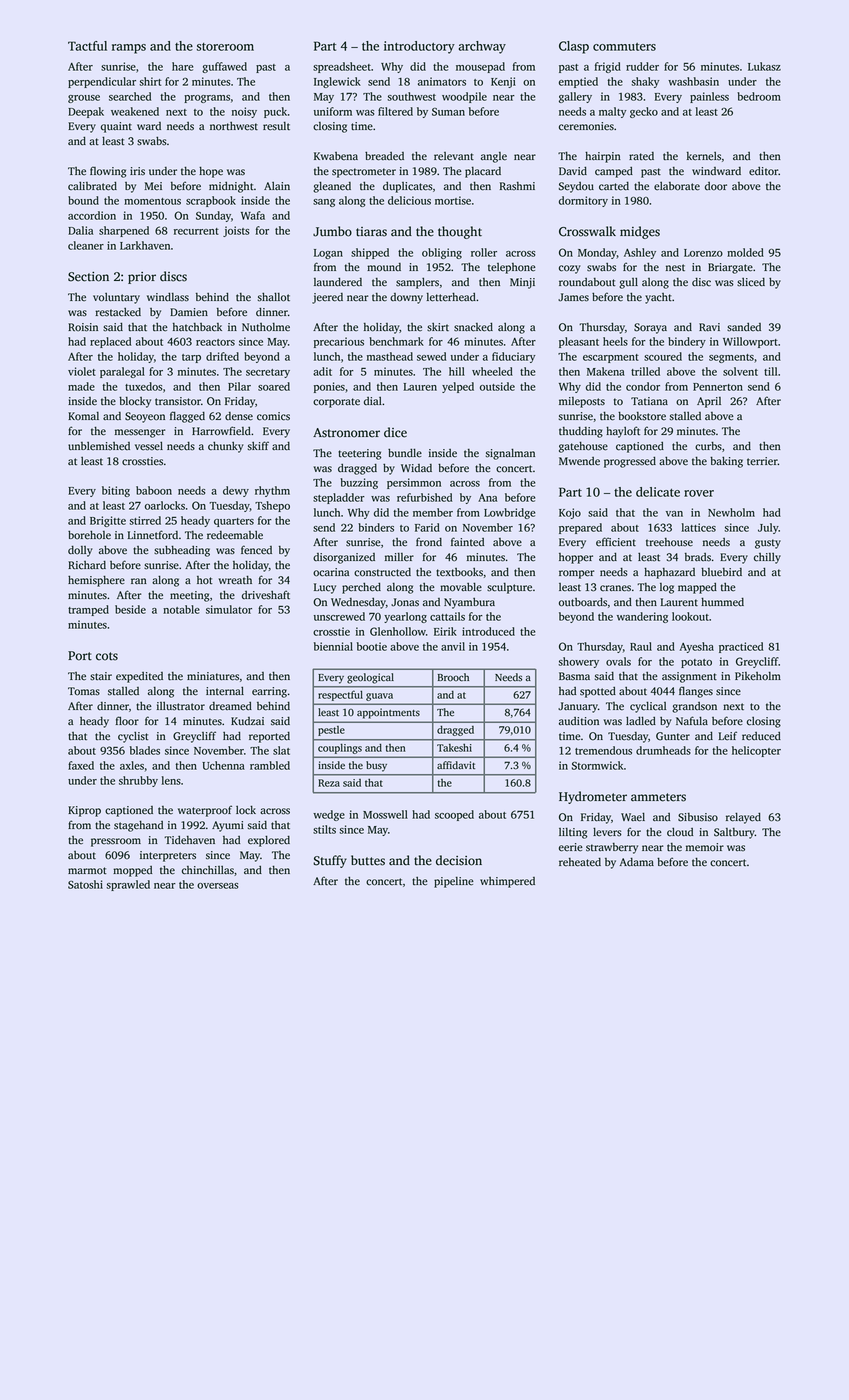  I want to click on cranes, so click(615, 588).
